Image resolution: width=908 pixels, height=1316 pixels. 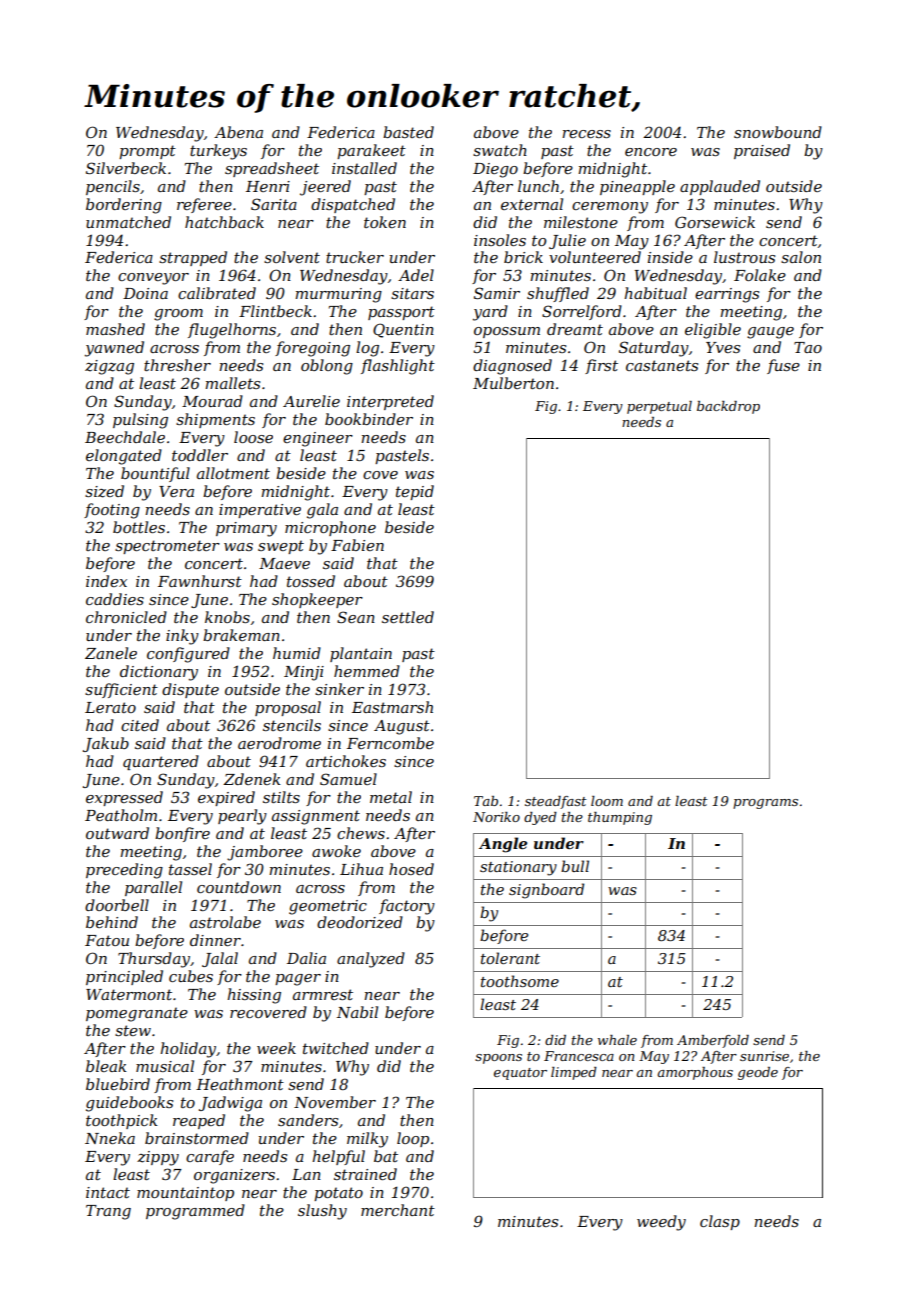 What do you see at coordinates (762, 151) in the screenshot?
I see `praised` at bounding box center [762, 151].
